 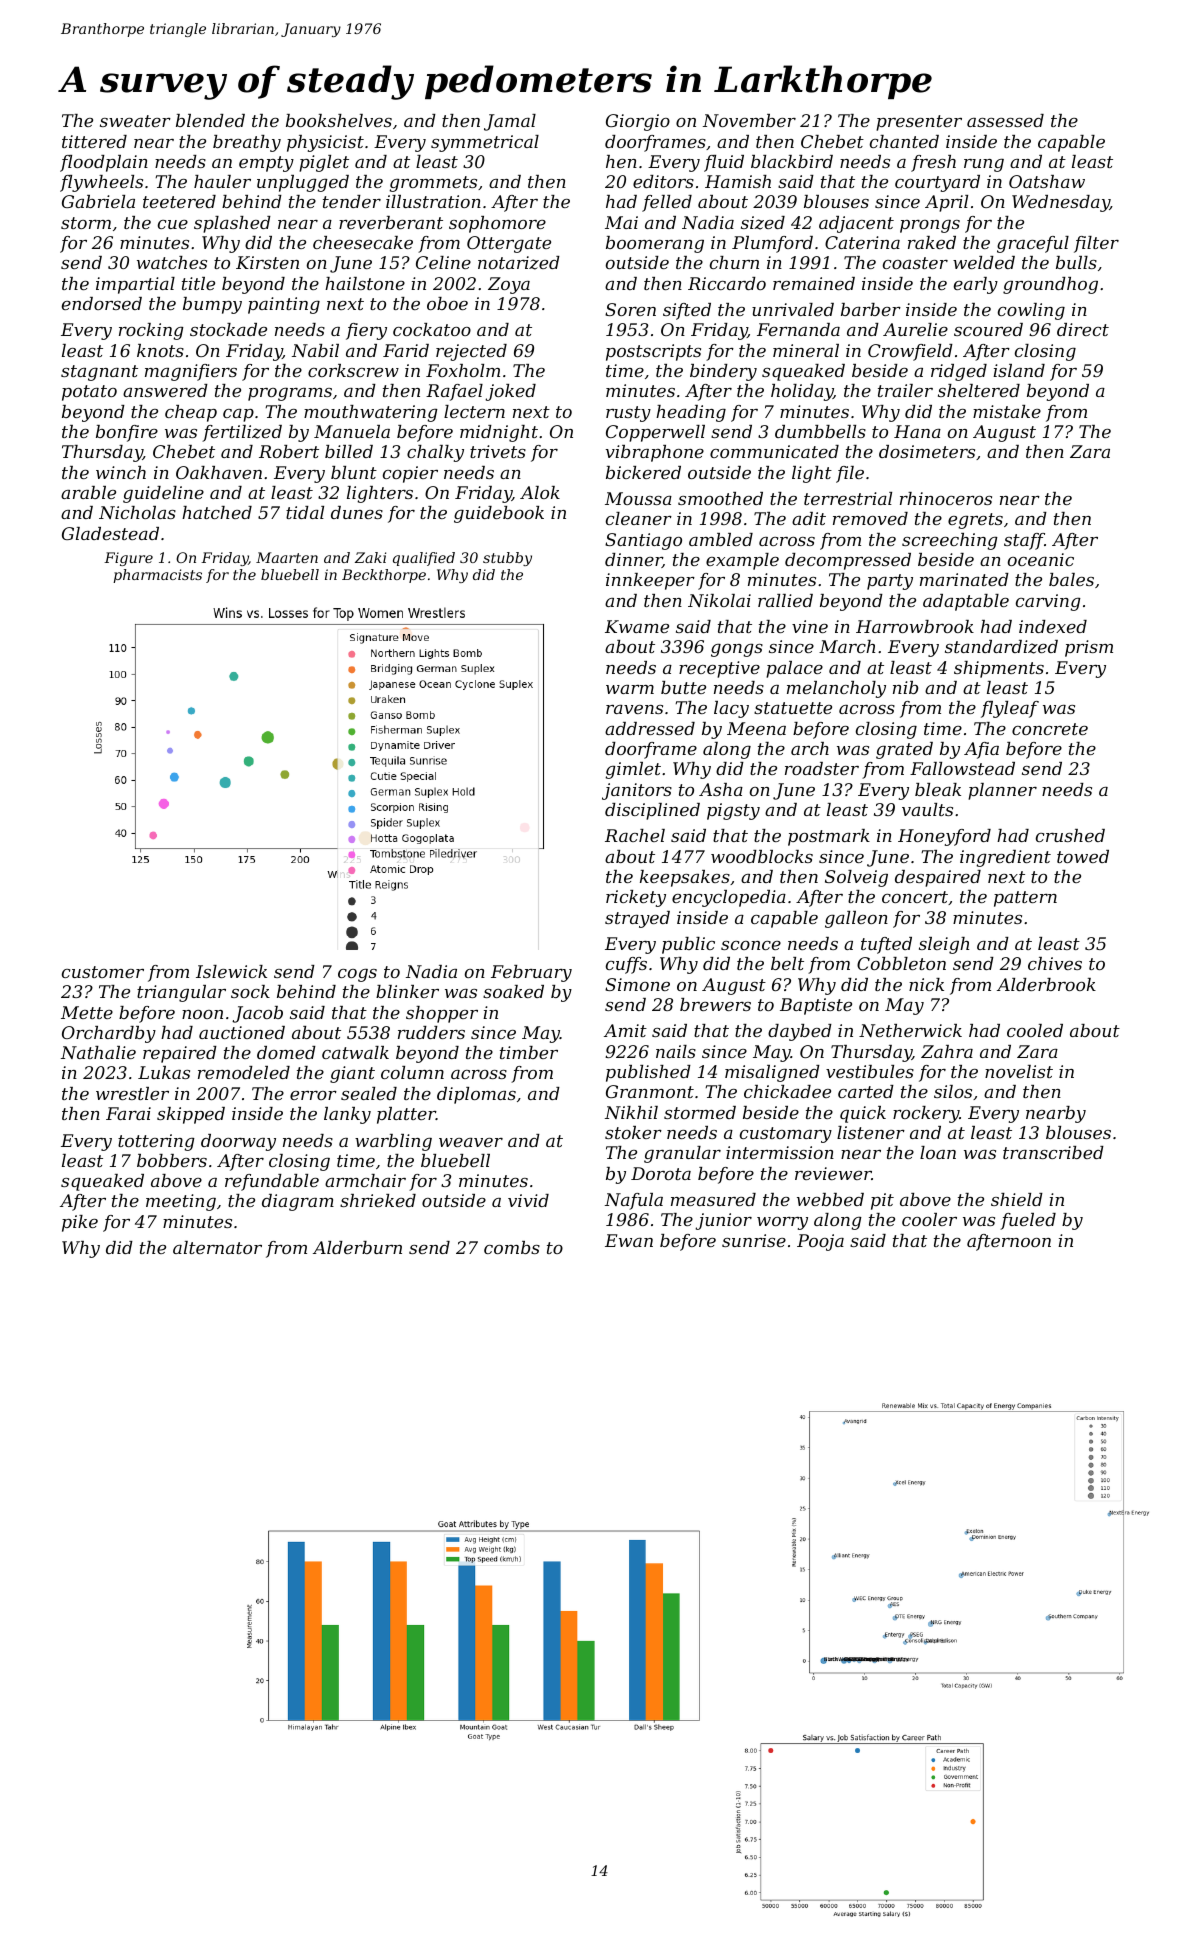 What do you see at coordinates (540, 492) in the page?
I see `Alok` at bounding box center [540, 492].
